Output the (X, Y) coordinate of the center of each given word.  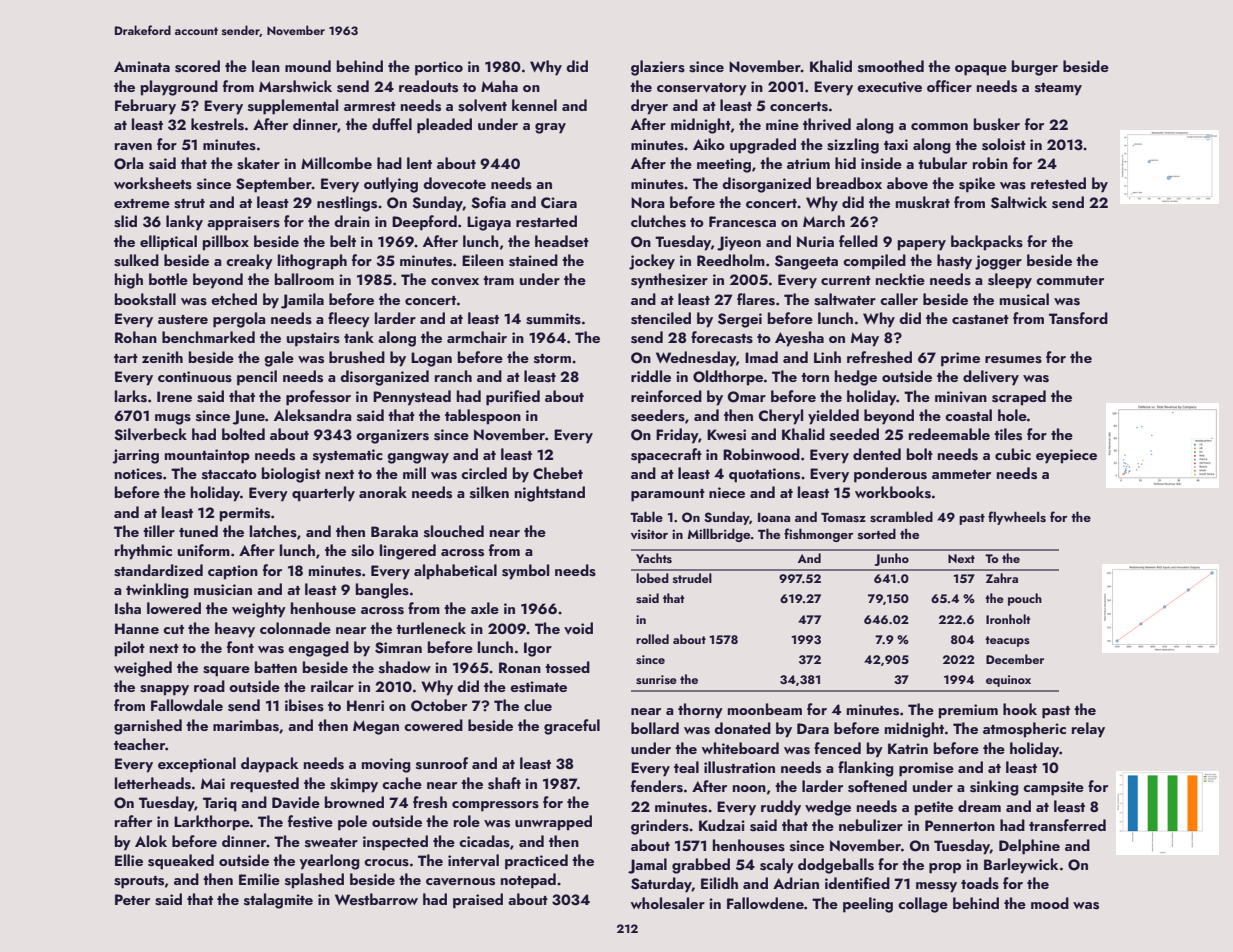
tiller (159, 531)
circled (484, 473)
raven (133, 146)
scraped (1019, 398)
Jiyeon (739, 243)
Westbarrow (376, 899)
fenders (657, 786)
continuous (195, 377)
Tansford (1078, 318)
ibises (304, 705)
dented (877, 454)
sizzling (853, 146)
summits (553, 319)
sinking (994, 788)
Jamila (302, 301)
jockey (652, 262)
